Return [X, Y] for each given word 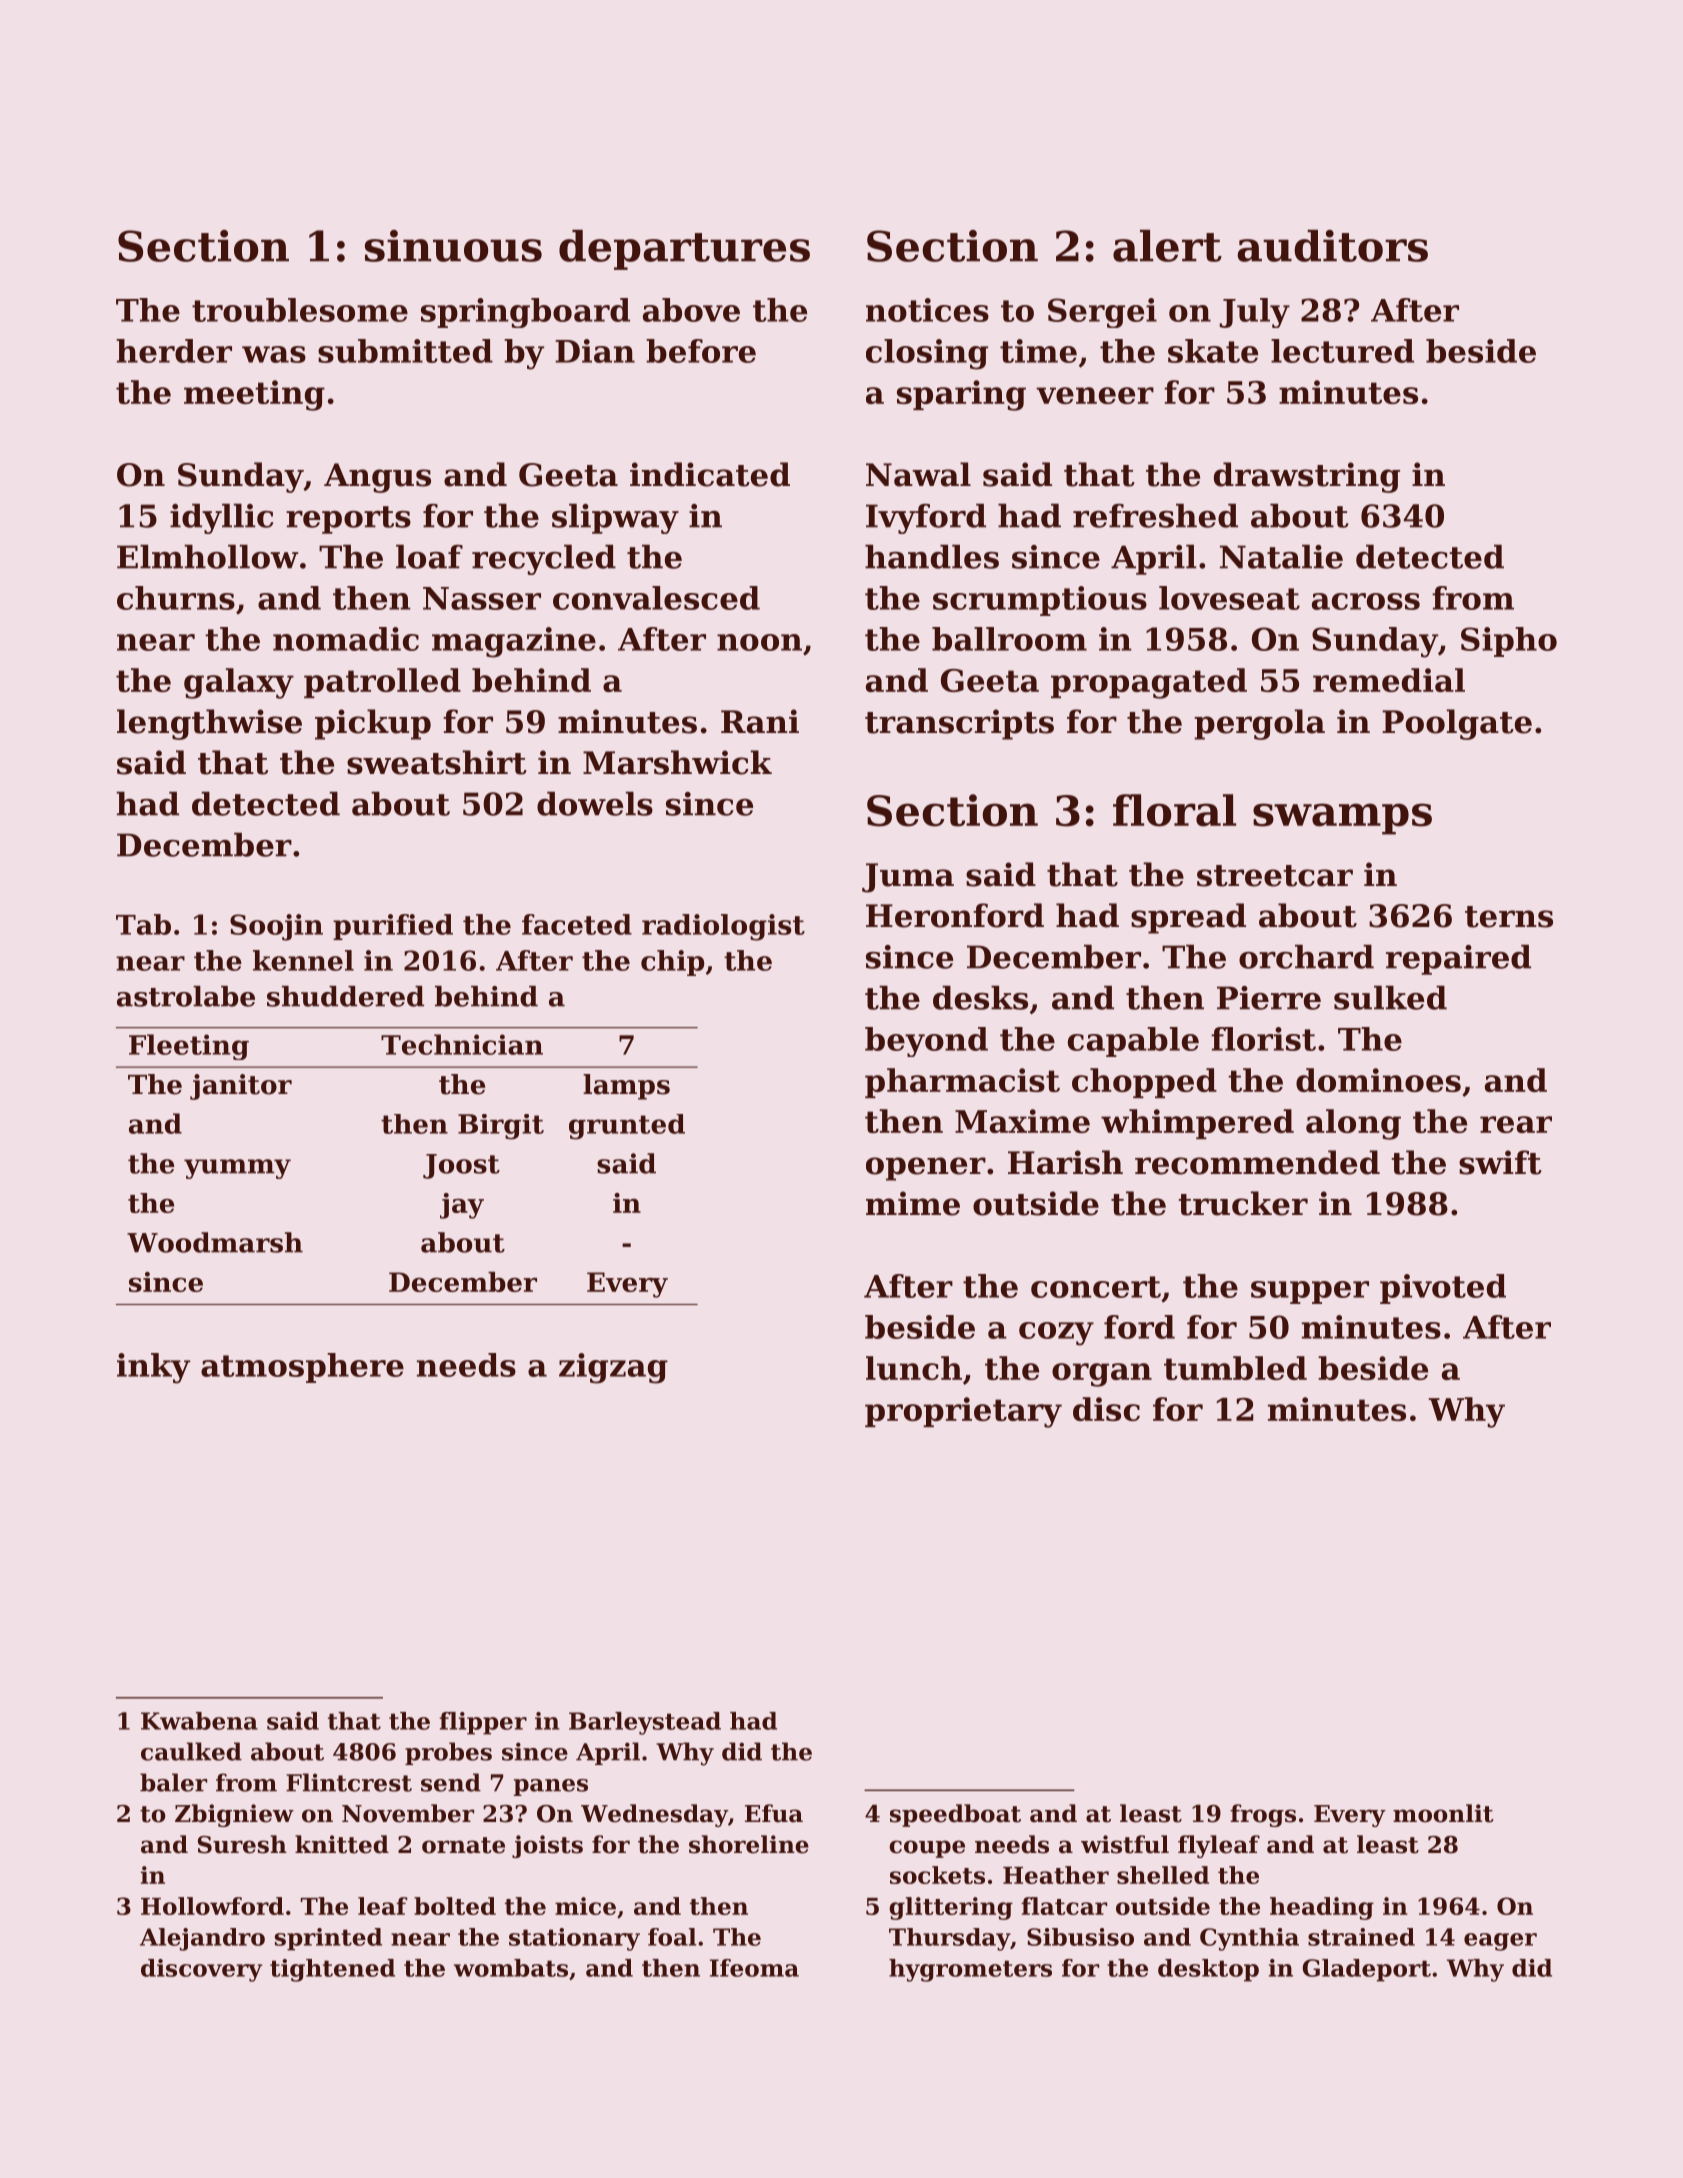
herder [174, 351]
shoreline [749, 1844]
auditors [1332, 245]
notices [927, 310]
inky [153, 1368]
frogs [1263, 1815]
